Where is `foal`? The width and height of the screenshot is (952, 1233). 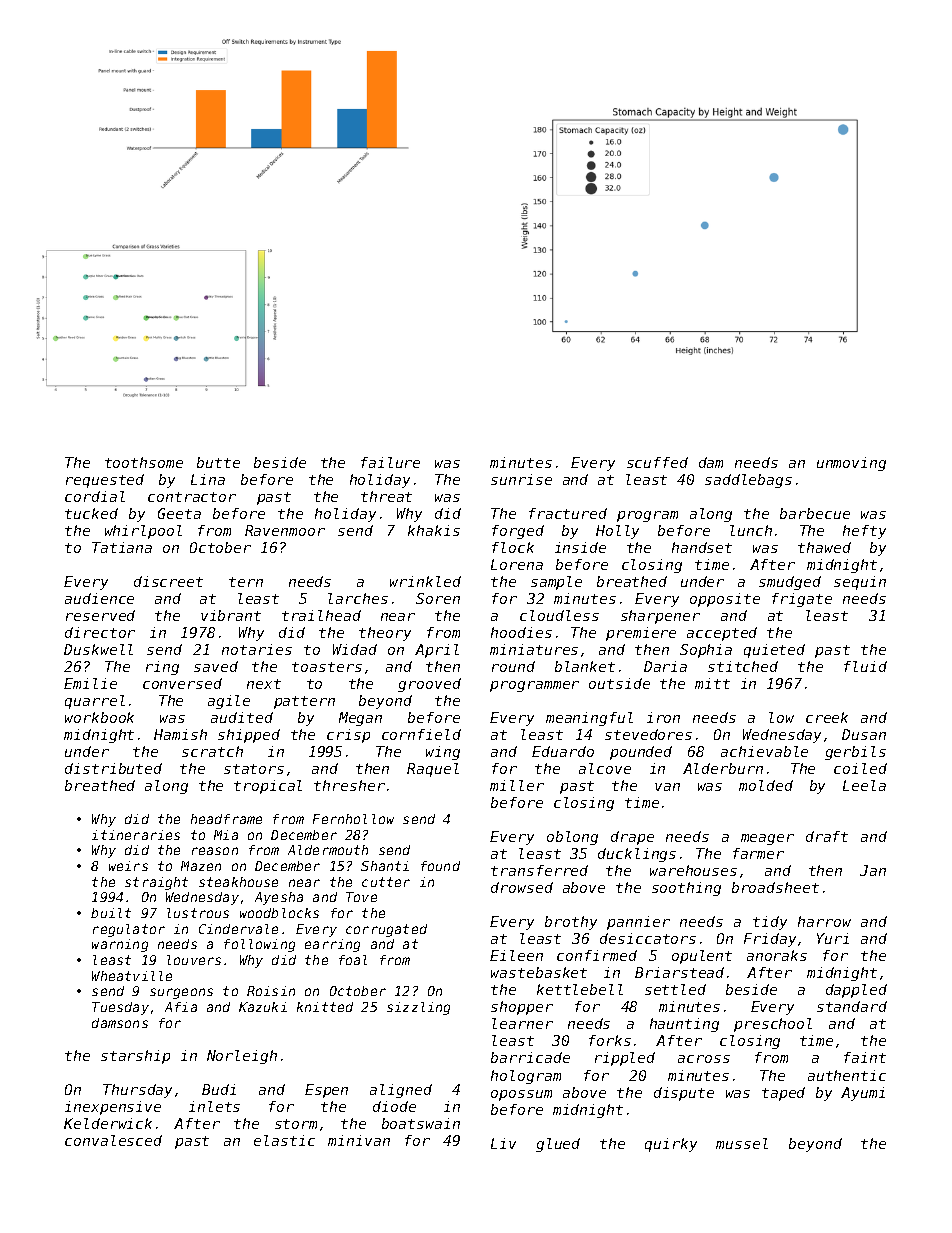
foal is located at coordinates (353, 960).
